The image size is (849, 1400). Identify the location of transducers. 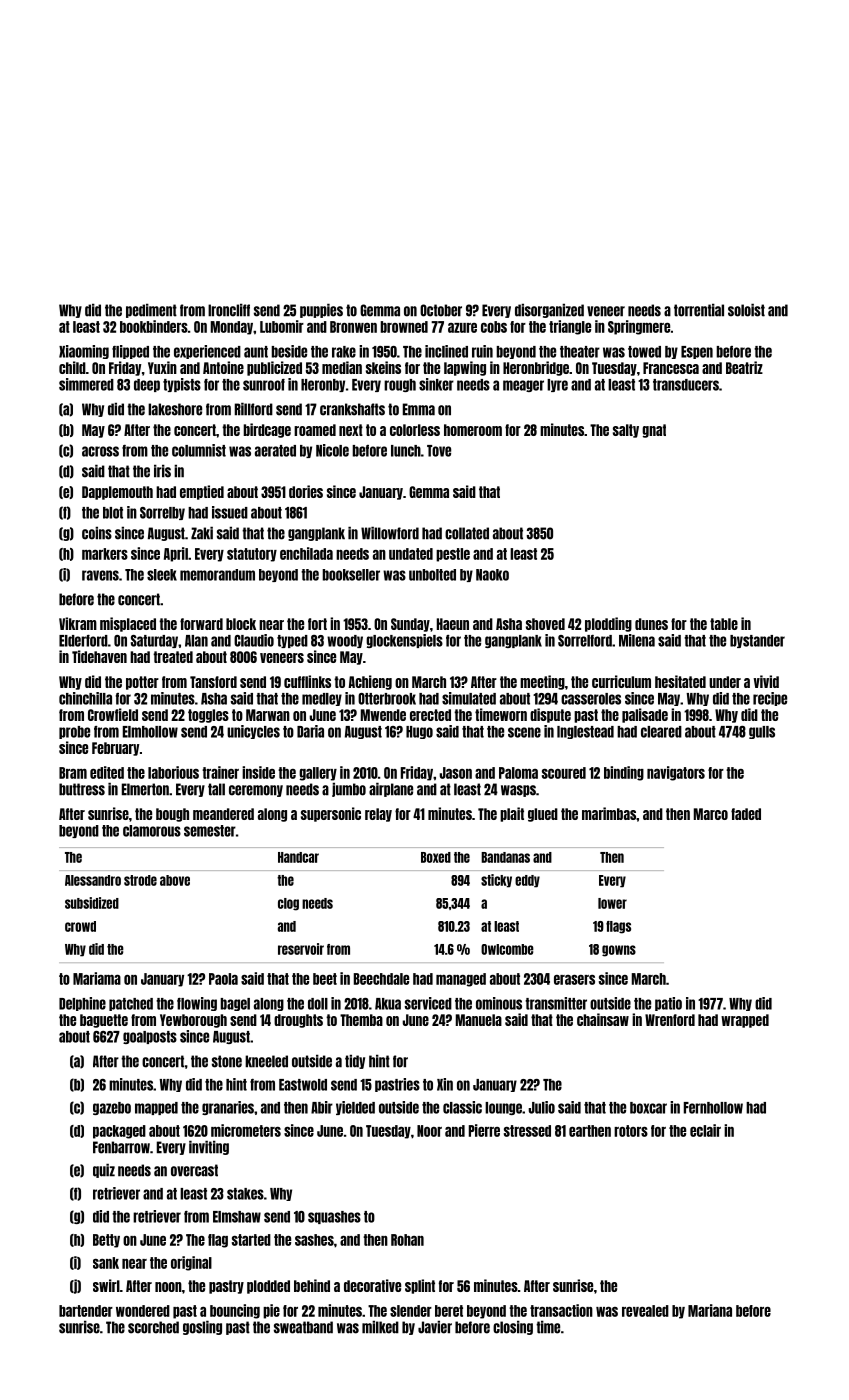
(686, 385).
